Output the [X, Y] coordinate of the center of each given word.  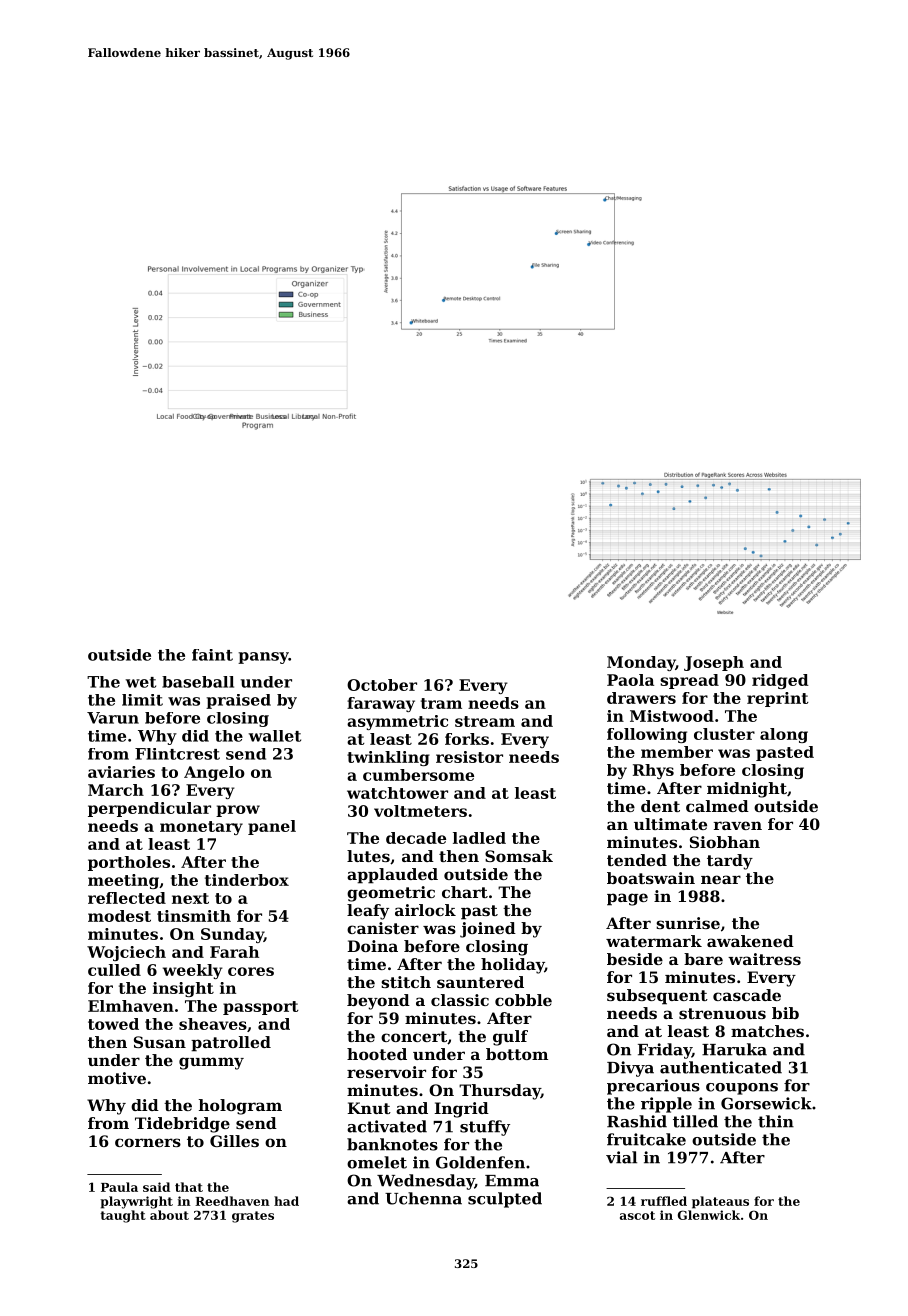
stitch [406, 982]
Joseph [714, 663]
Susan [160, 1042]
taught [123, 1216]
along [784, 735]
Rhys [653, 771]
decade [416, 838]
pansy [263, 658]
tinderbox [247, 880]
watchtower [397, 793]
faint [212, 655]
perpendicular [149, 809]
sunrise [688, 923]
